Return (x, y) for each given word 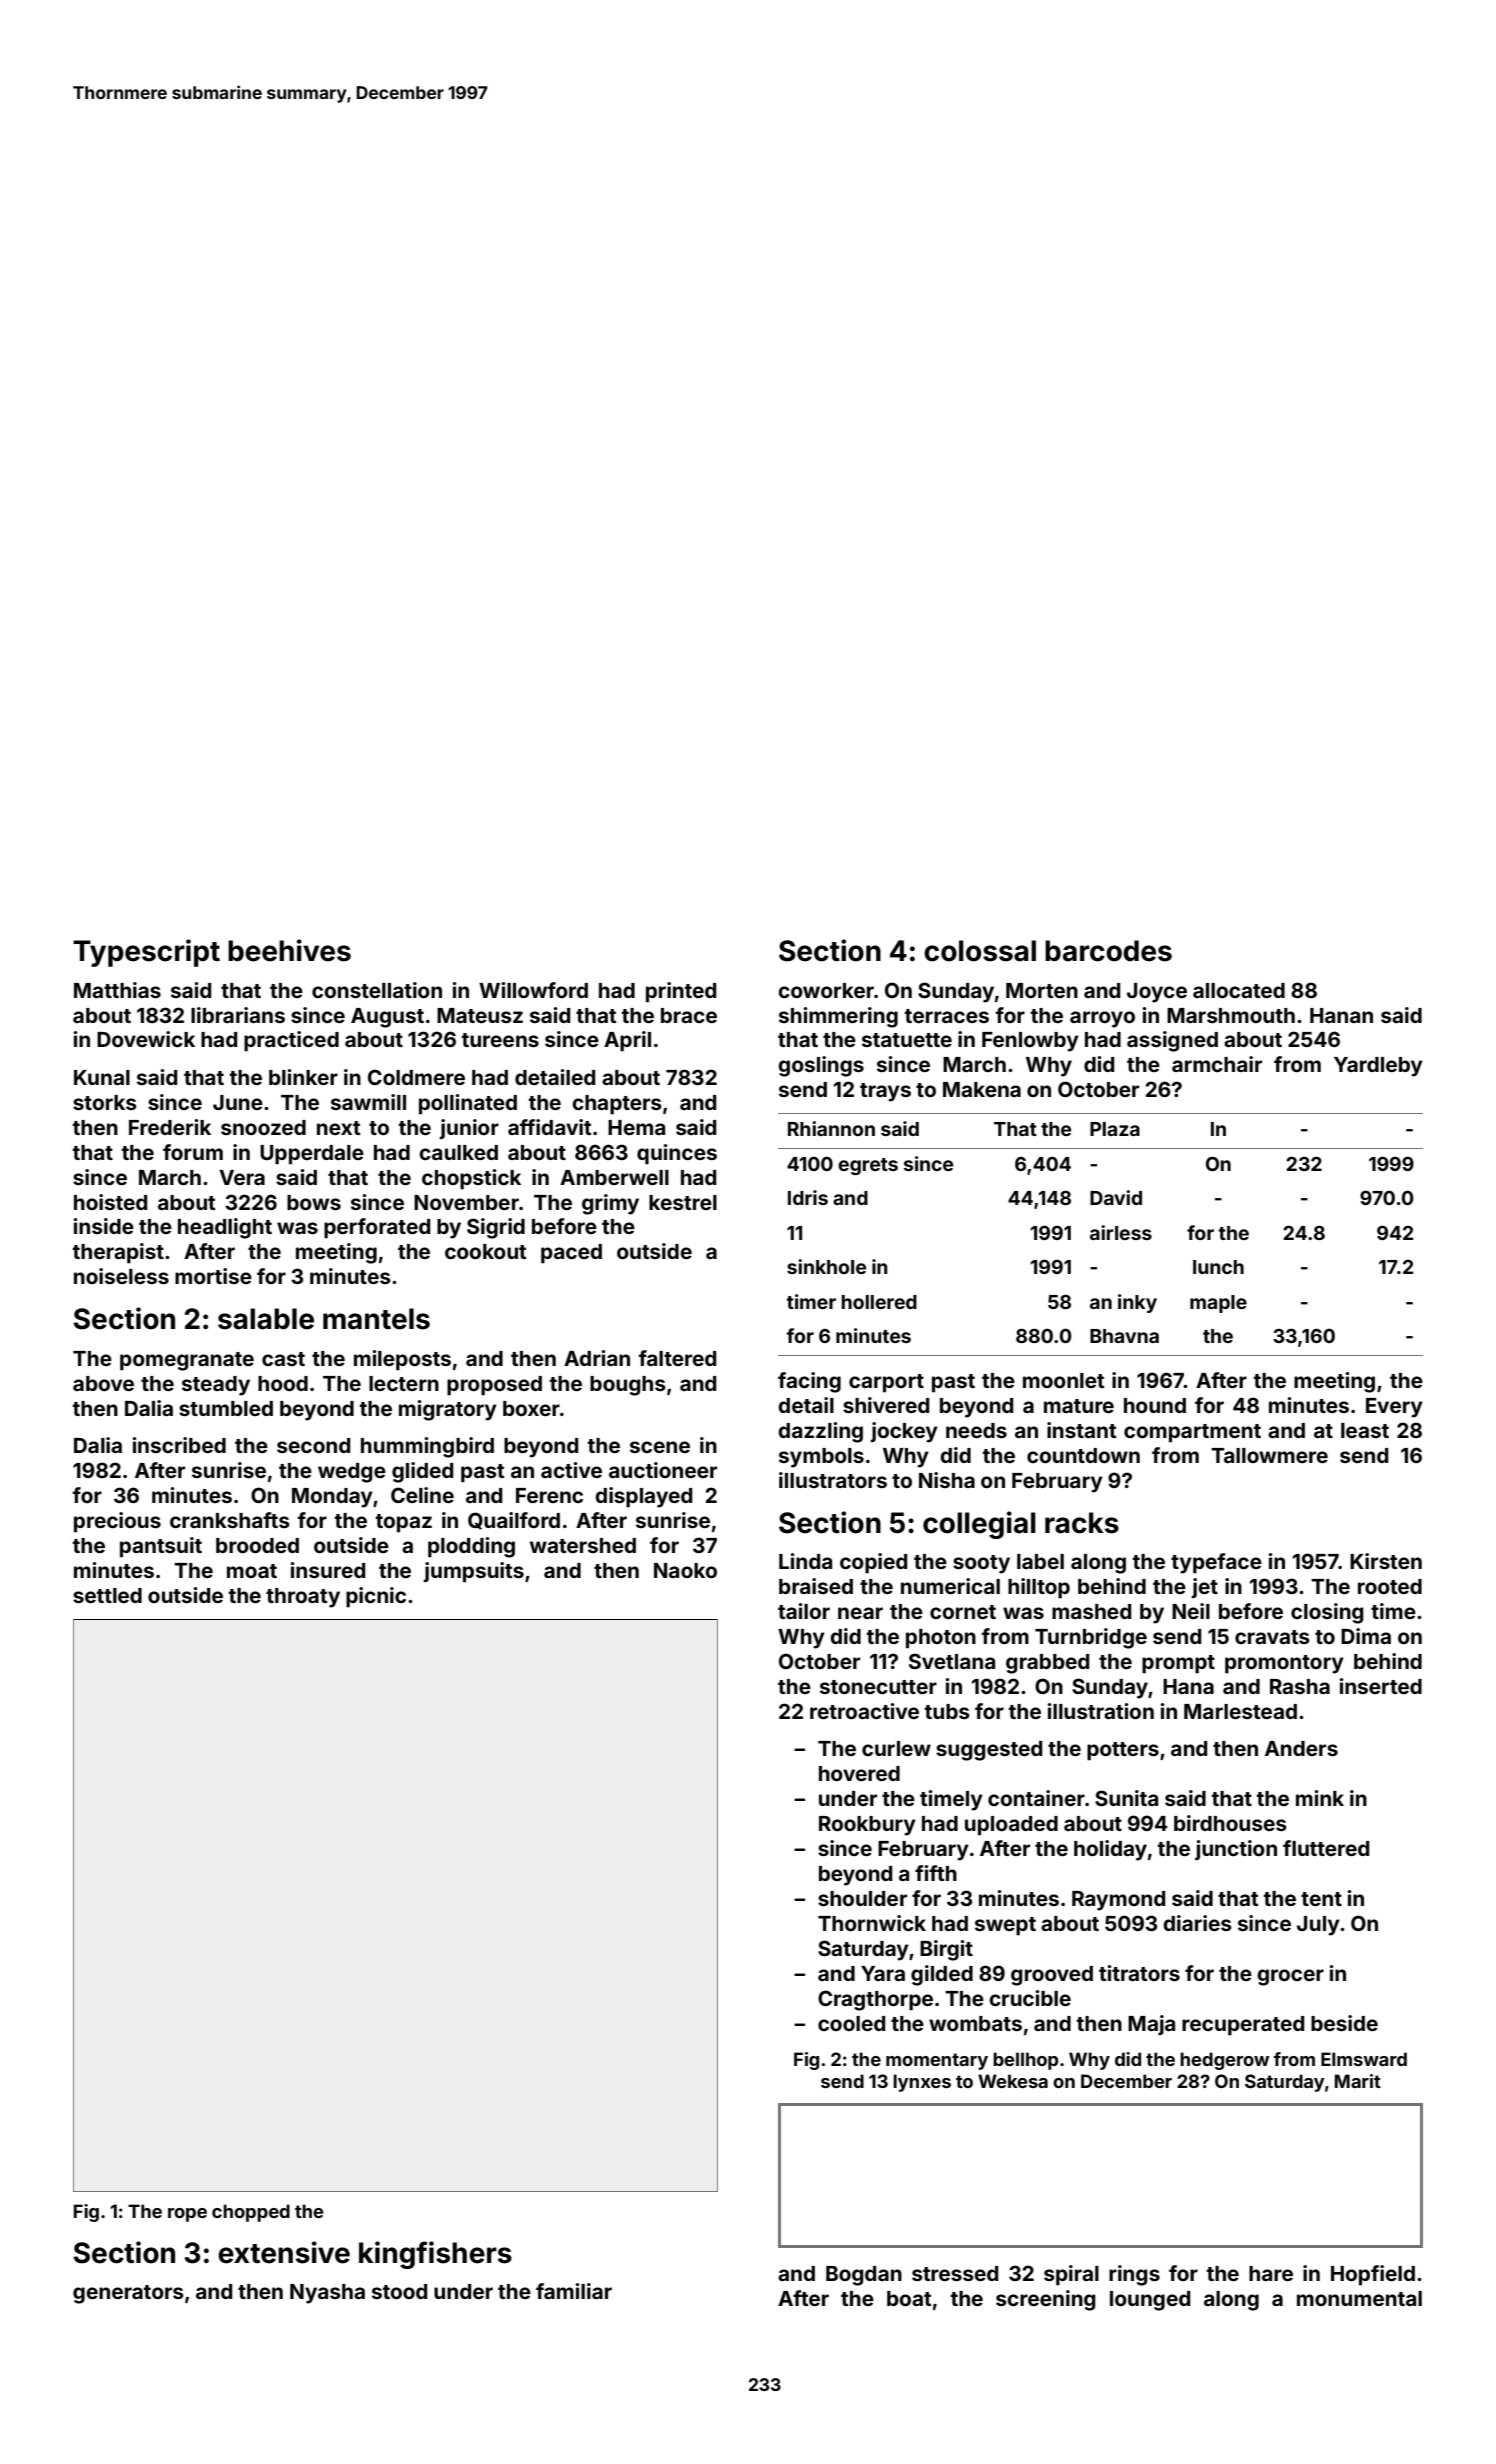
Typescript (146, 953)
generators (128, 2294)
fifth (936, 1873)
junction (1236, 1850)
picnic (376, 1597)
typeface (1216, 1563)
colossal (980, 951)
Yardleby (1378, 1067)
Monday (332, 1498)
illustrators (833, 1480)
